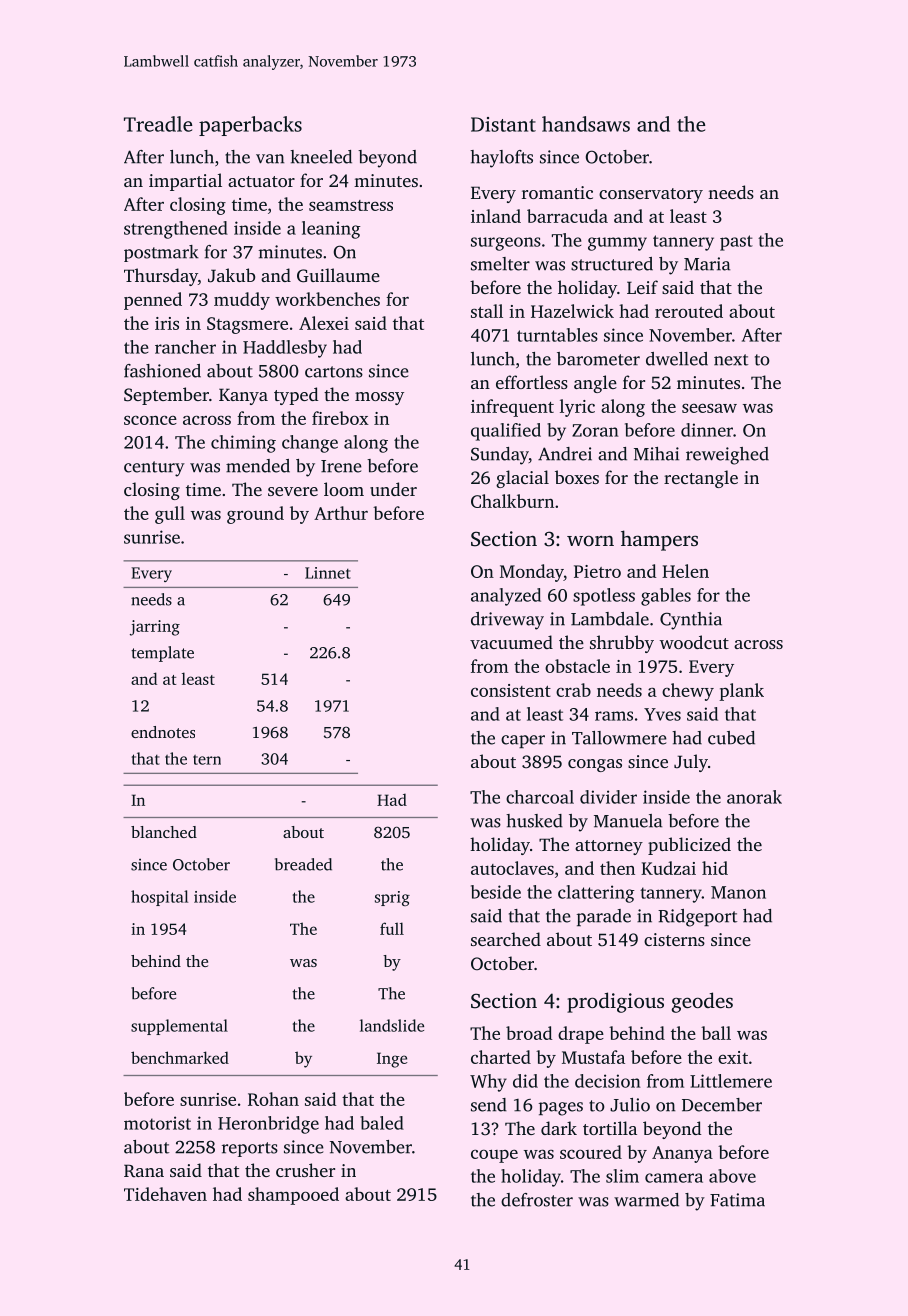  Describe the element at coordinates (157, 1123) in the image. I see `motorist` at that location.
